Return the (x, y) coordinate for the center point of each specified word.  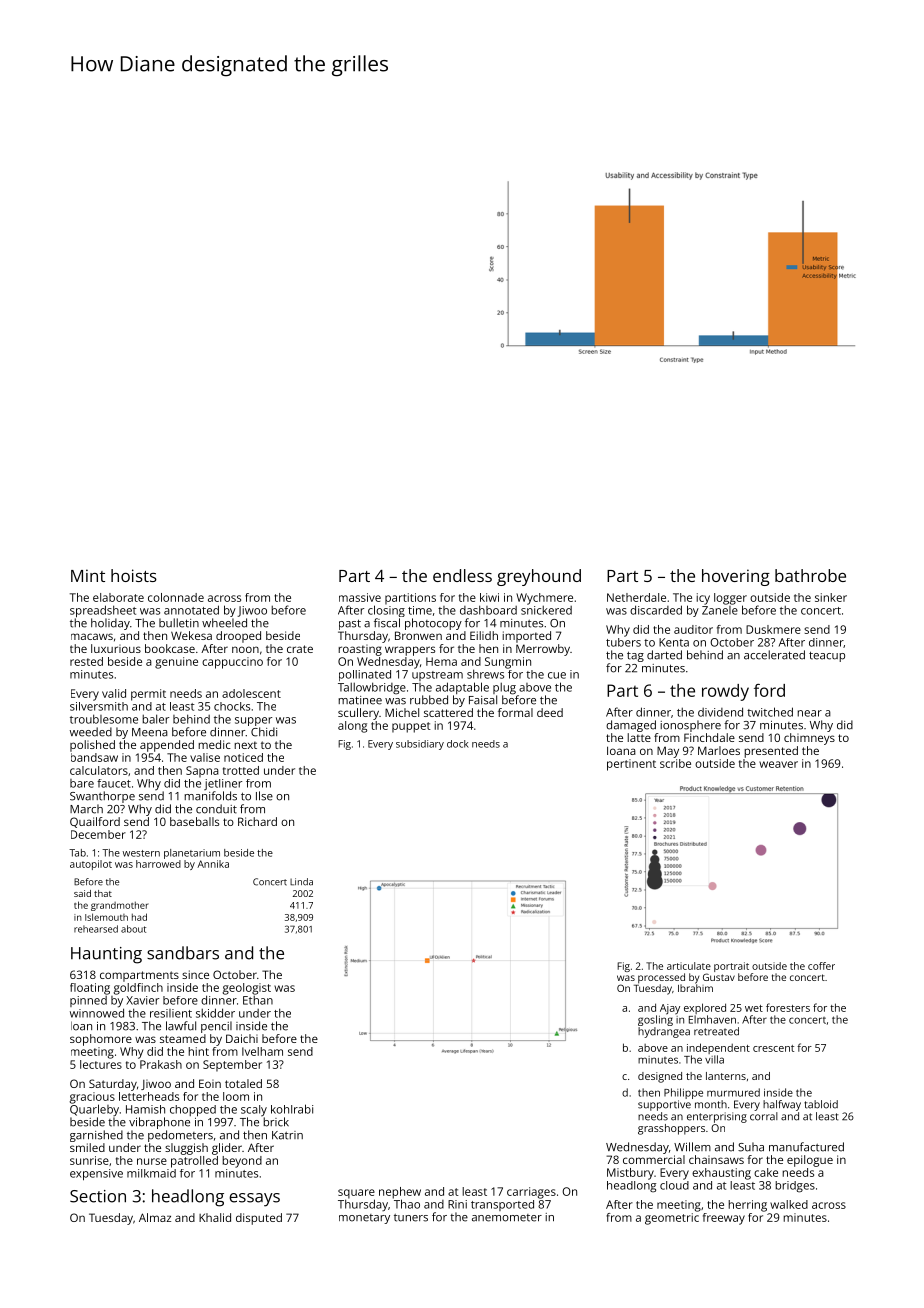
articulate (689, 966)
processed (661, 978)
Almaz (155, 1217)
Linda (301, 882)
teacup (827, 656)
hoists (134, 575)
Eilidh (484, 635)
